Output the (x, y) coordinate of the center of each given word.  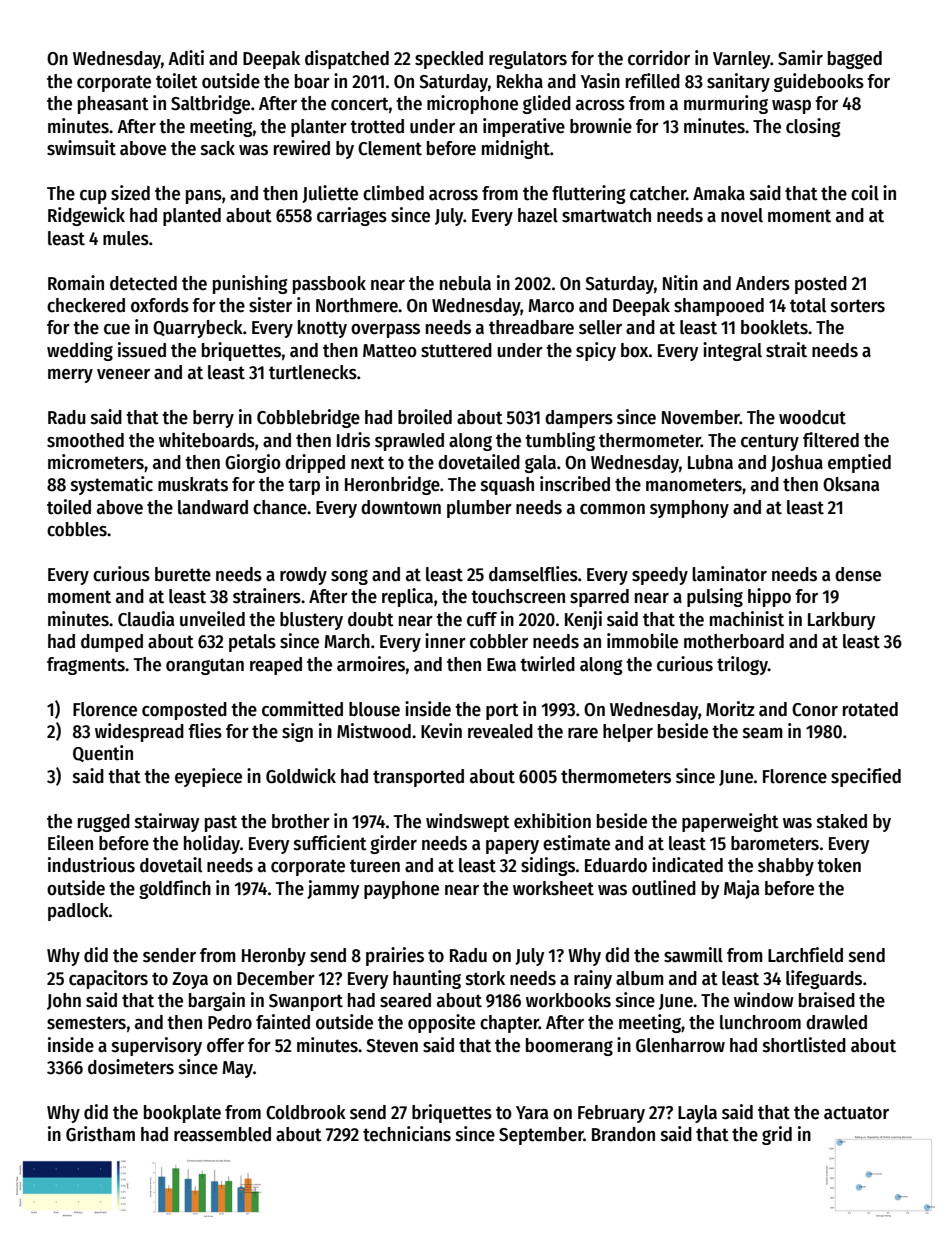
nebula (465, 283)
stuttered (456, 350)
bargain (217, 1001)
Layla (697, 1114)
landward (213, 507)
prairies (395, 956)
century (770, 442)
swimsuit (81, 148)
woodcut (812, 417)
